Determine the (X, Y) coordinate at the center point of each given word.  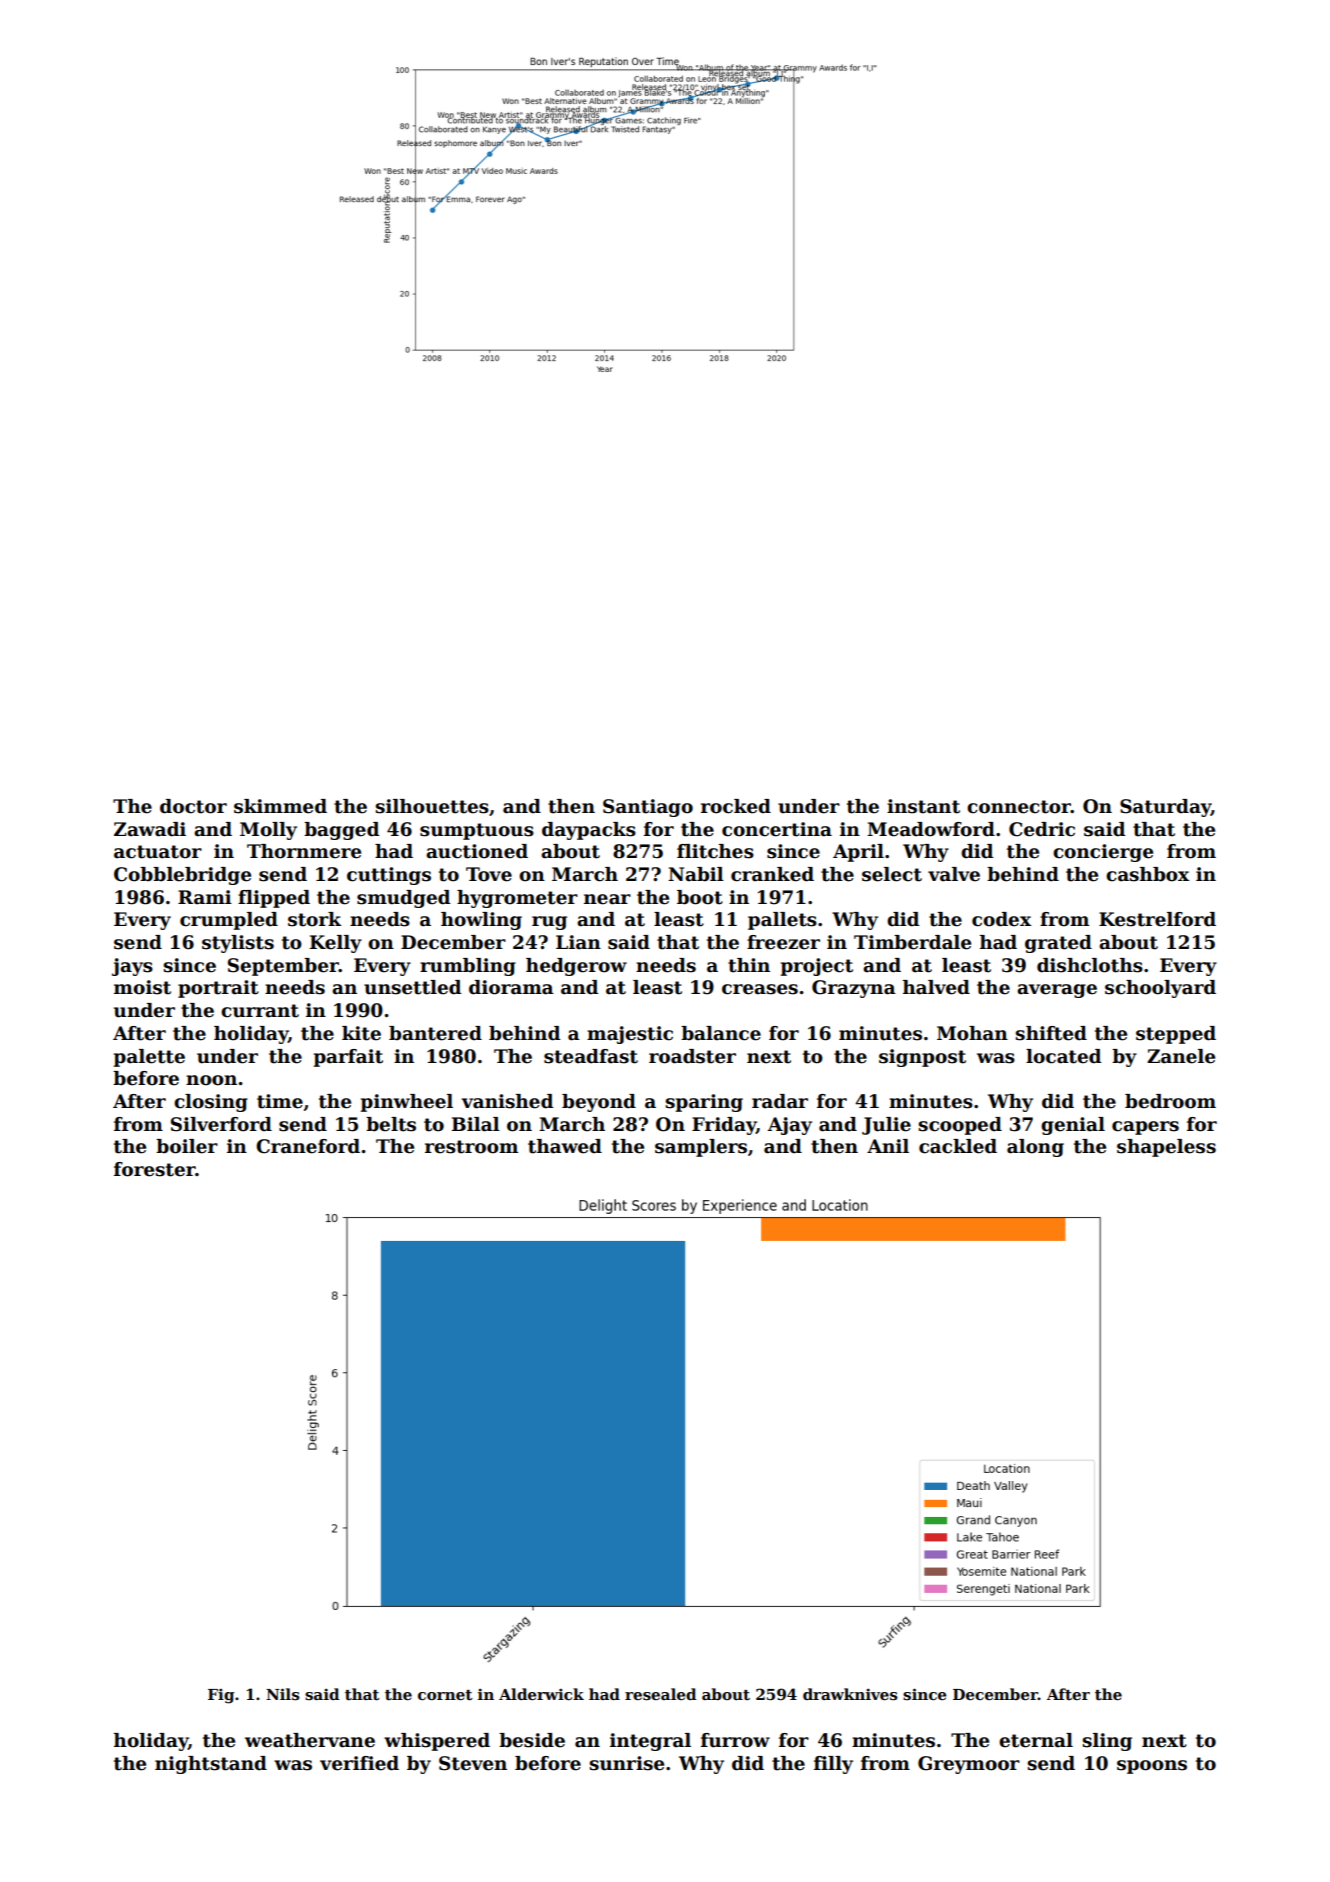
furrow (735, 1740)
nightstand (211, 1765)
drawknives (850, 1694)
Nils (283, 1694)
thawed (565, 1146)
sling (1107, 1742)
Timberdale (912, 942)
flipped (274, 899)
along (1035, 1148)
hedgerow (576, 967)
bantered (435, 1033)
